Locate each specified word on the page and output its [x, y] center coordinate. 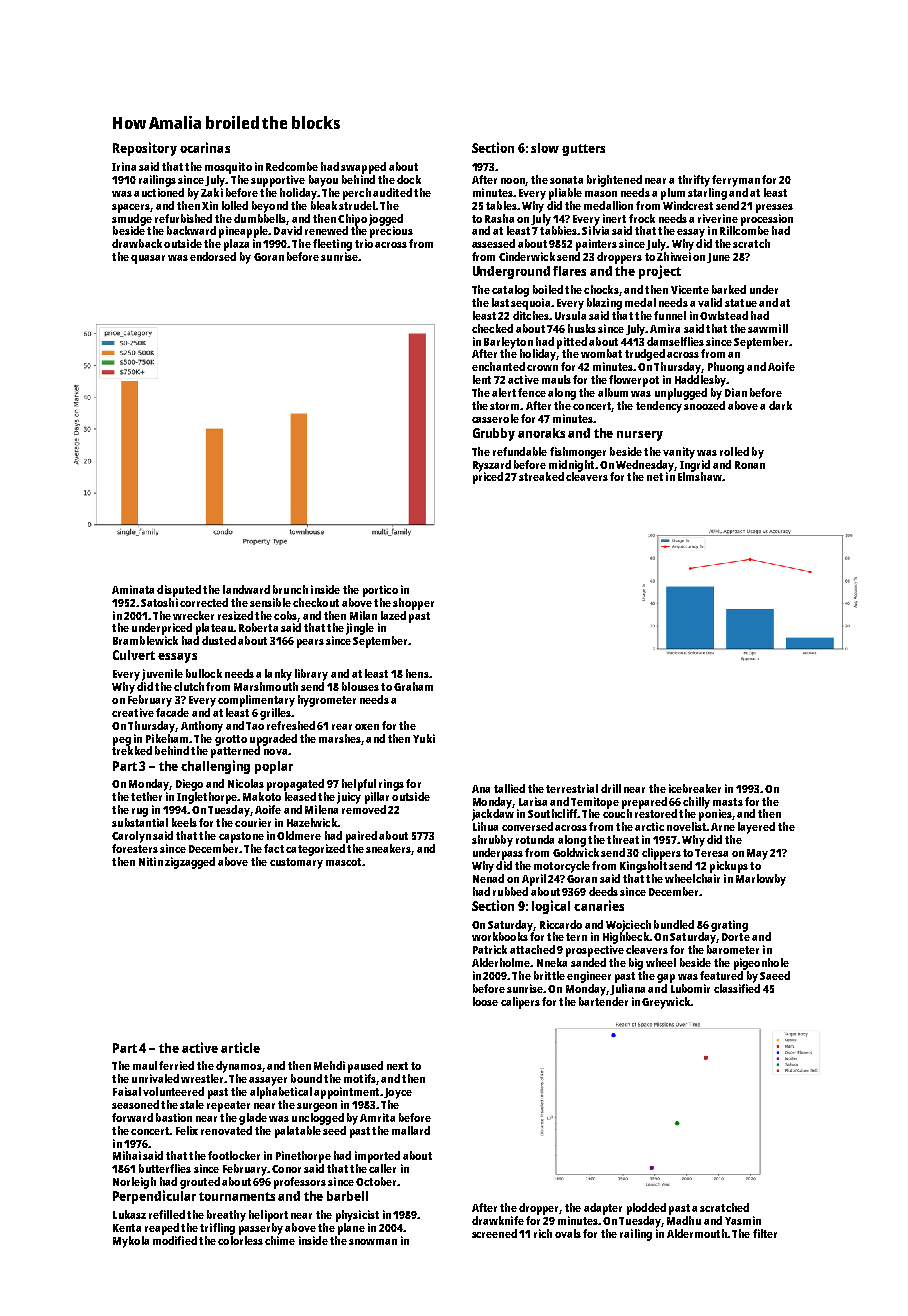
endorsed [213, 256]
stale [192, 1104]
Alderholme [501, 962]
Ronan [750, 465]
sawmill [768, 328]
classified [737, 988]
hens [417, 673]
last [500, 302]
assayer [268, 1081]
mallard [411, 1130]
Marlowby [761, 880]
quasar [148, 259]
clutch [189, 686]
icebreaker [695, 788]
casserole [495, 418]
